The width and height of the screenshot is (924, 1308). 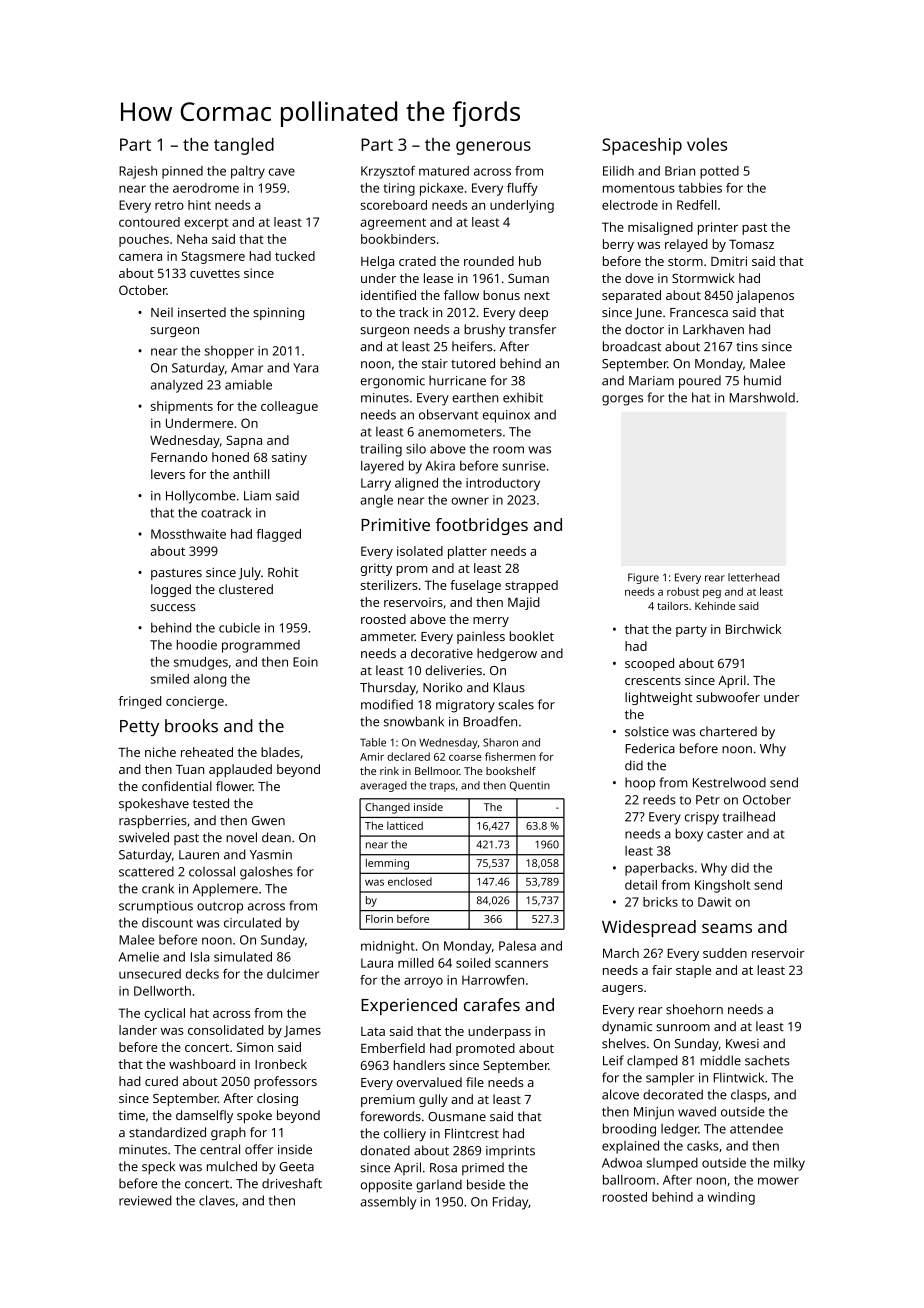 I want to click on time, so click(x=132, y=1115).
